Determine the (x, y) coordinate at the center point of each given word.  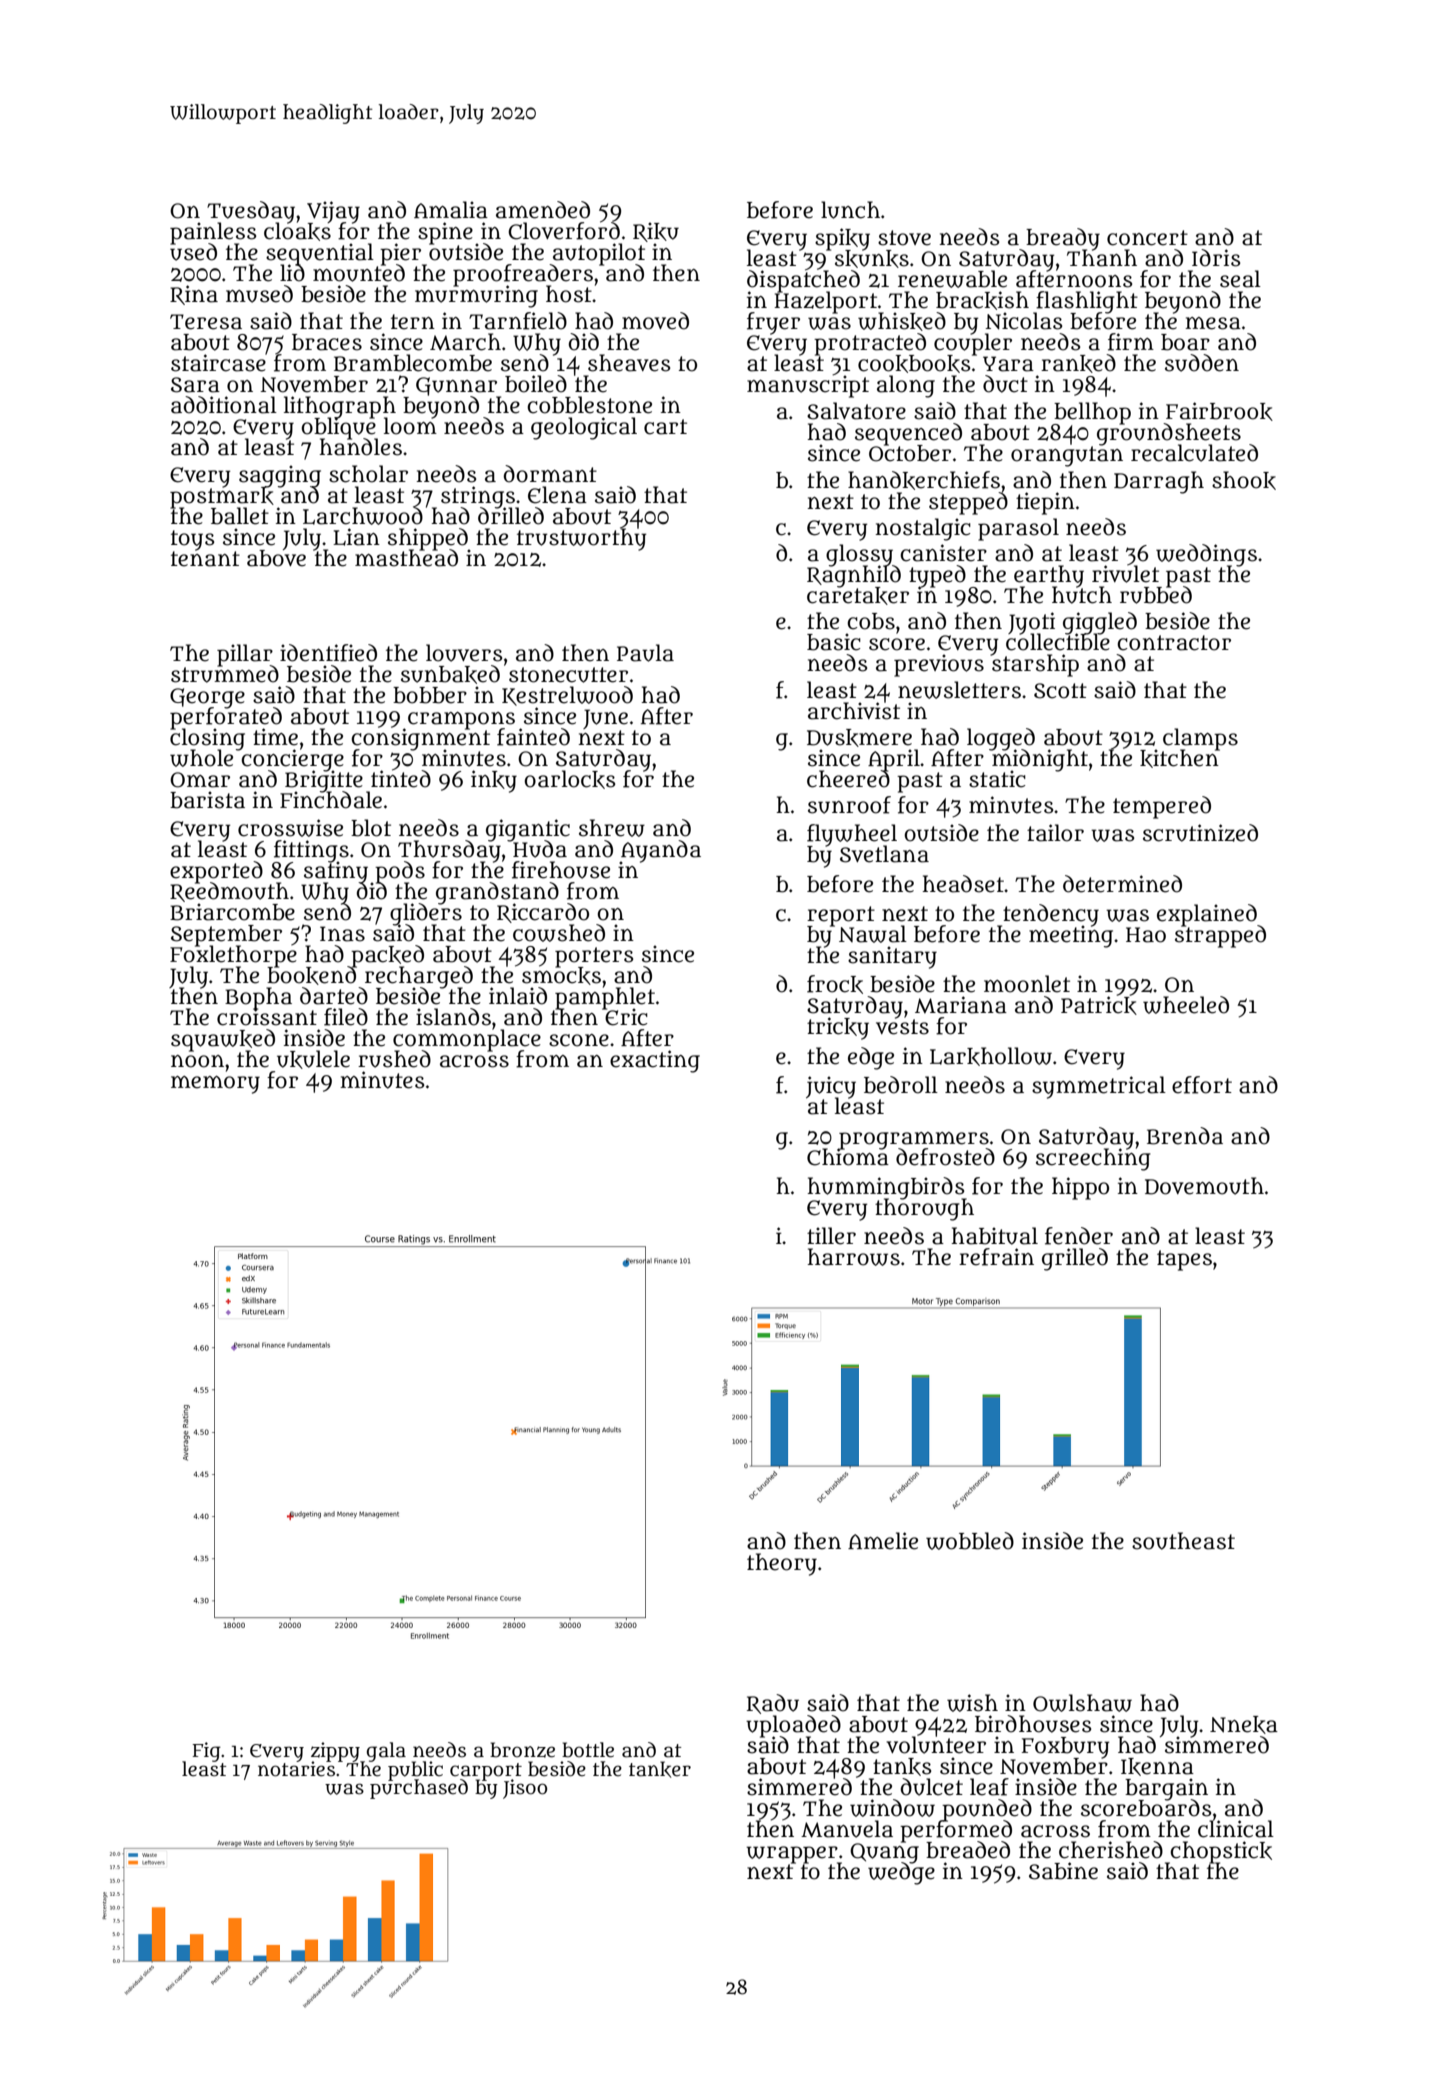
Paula (645, 653)
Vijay (333, 211)
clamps (1200, 739)
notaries (296, 1769)
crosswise (290, 828)
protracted (870, 344)
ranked (1078, 363)
